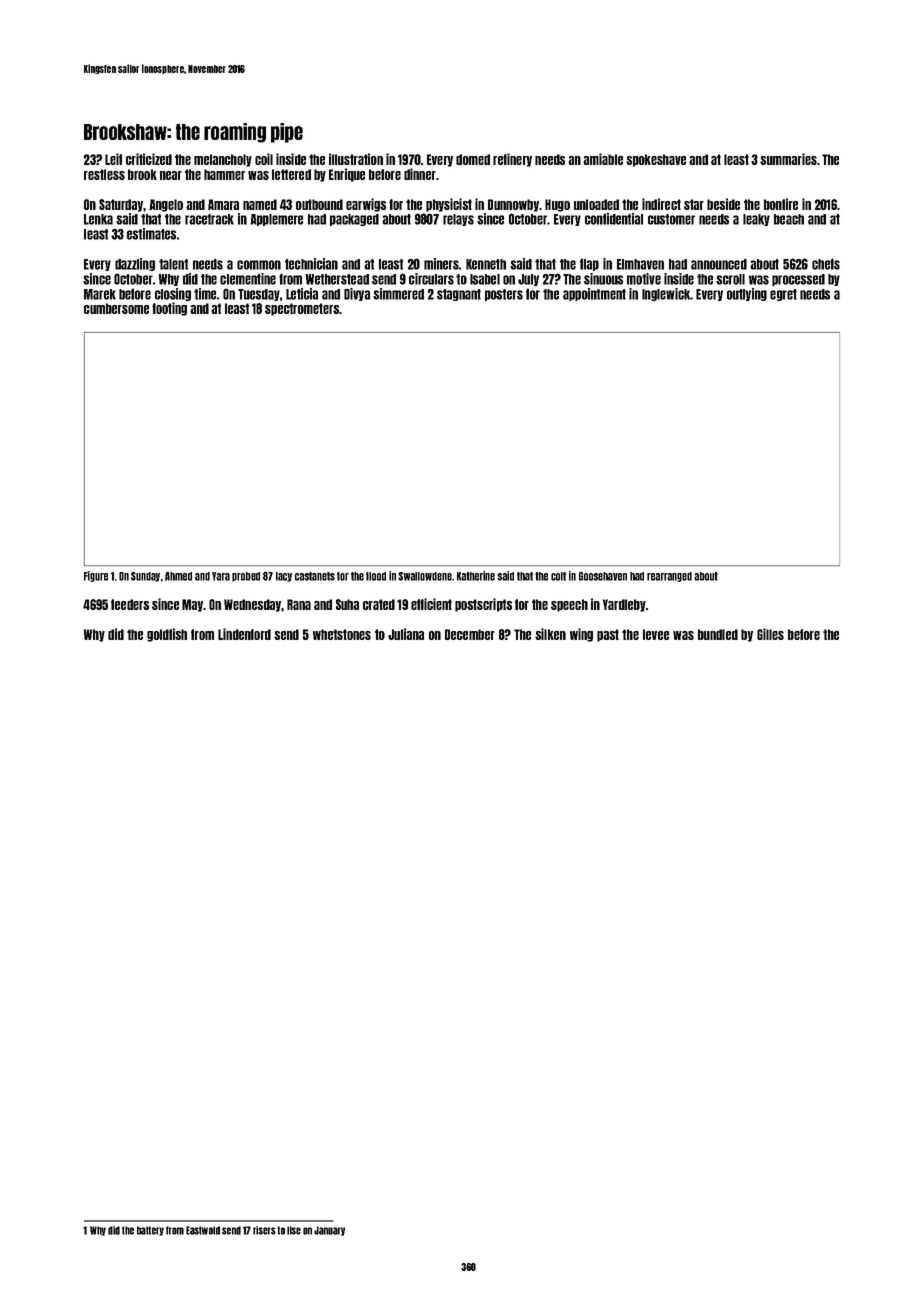  What do you see at coordinates (223, 160) in the screenshot?
I see `melancholy` at bounding box center [223, 160].
